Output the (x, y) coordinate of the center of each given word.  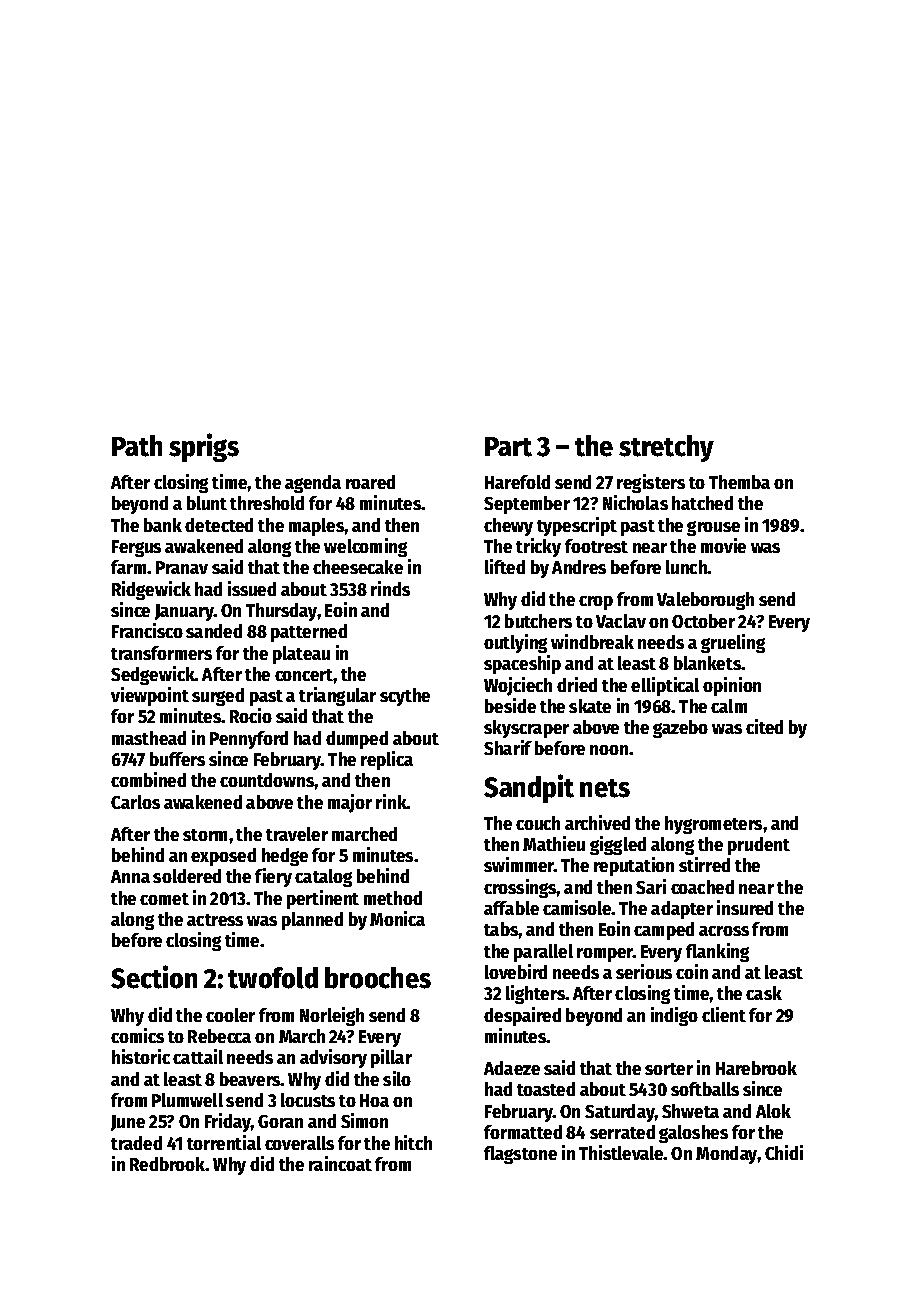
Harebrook (756, 1068)
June (128, 1123)
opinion (732, 686)
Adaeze (512, 1068)
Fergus (136, 548)
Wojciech (518, 686)
